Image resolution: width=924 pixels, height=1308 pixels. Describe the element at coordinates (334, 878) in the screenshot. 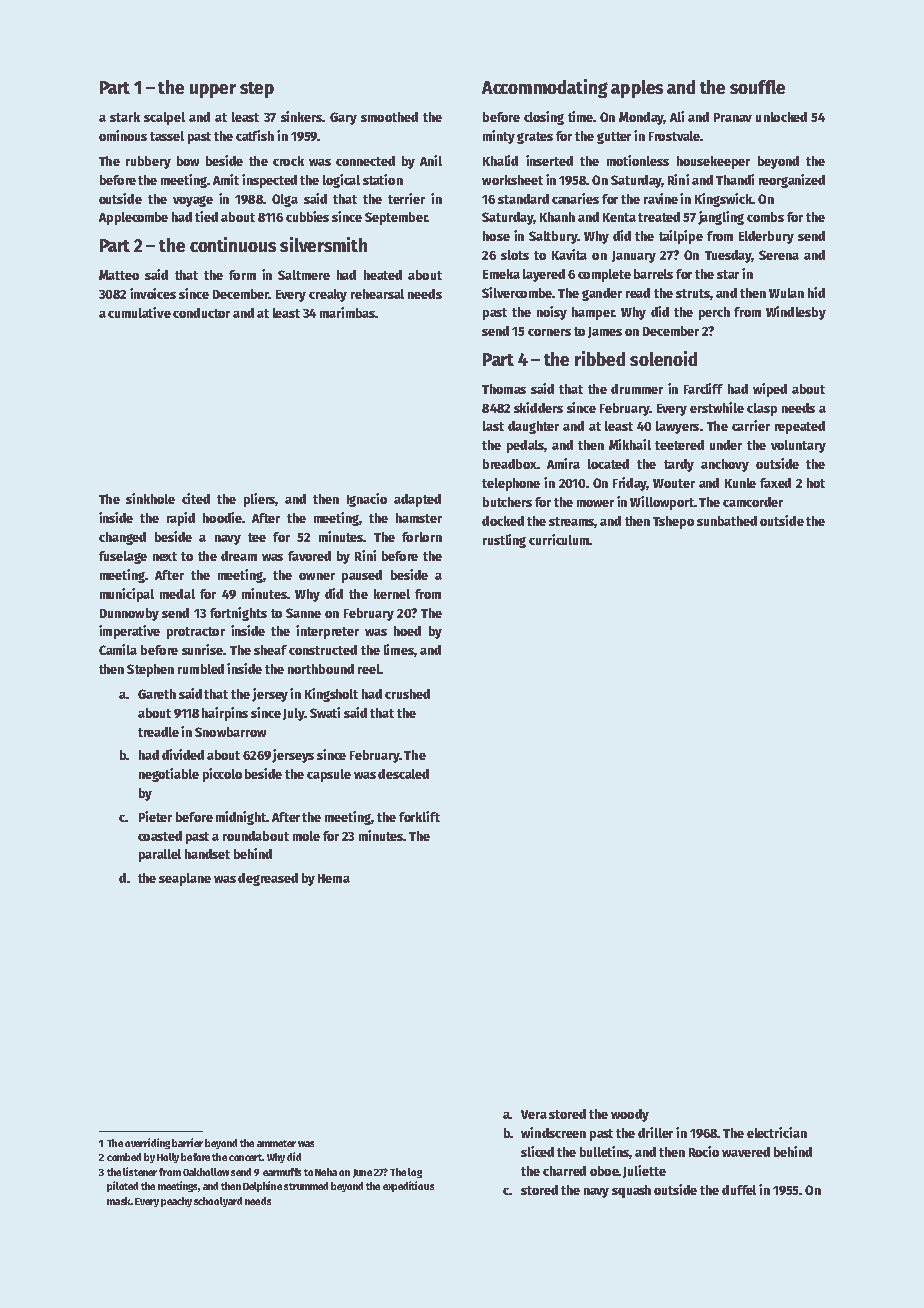

I see `Hema` at that location.
